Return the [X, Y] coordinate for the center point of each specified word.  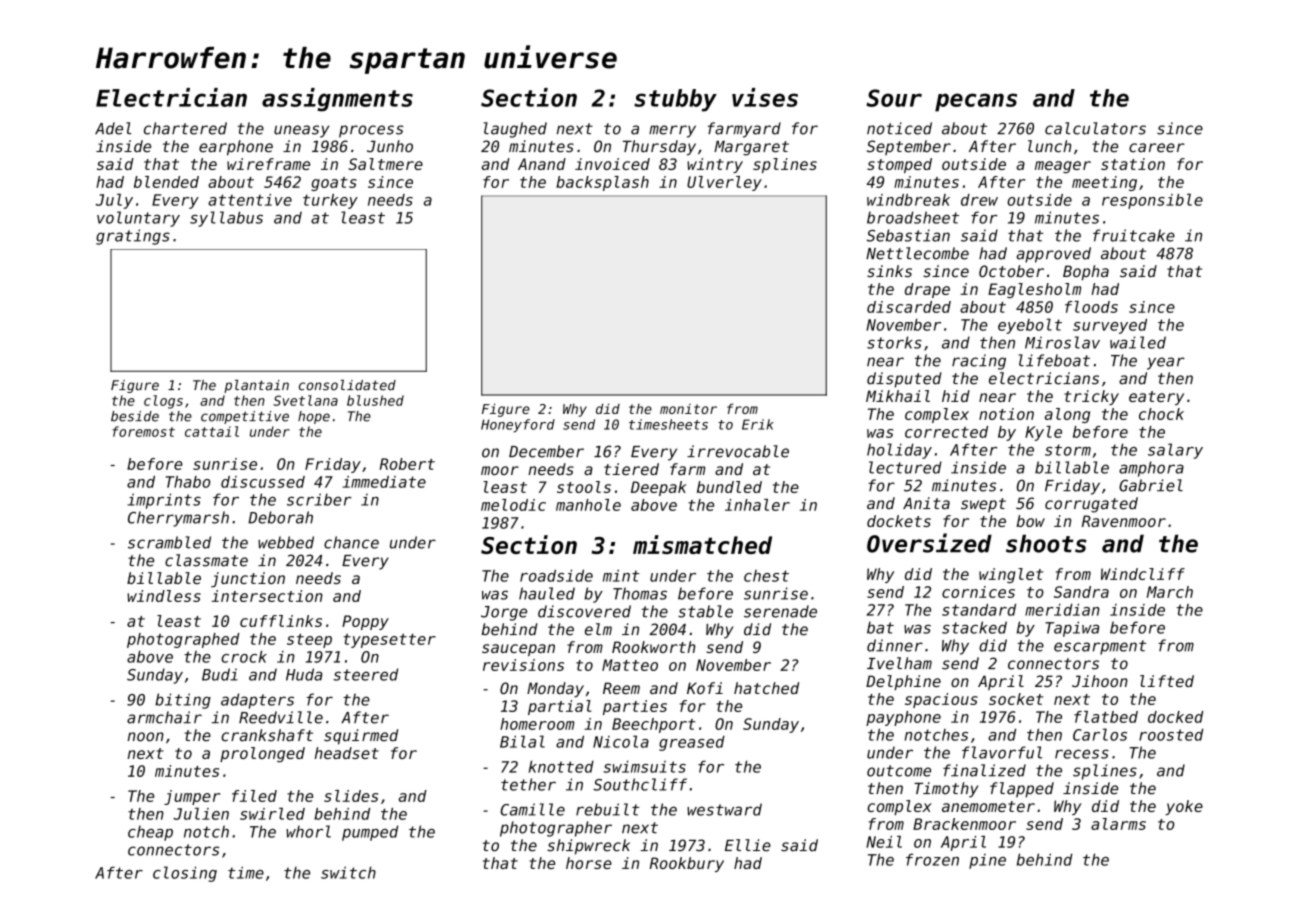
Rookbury [686, 864]
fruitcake [1134, 235]
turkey [330, 201]
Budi [220, 674]
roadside [556, 575]
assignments [337, 100]
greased [692, 743]
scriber [319, 499]
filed [254, 796]
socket [1016, 699]
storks [894, 342]
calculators [1095, 128]
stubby [675, 100]
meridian [1062, 610]
